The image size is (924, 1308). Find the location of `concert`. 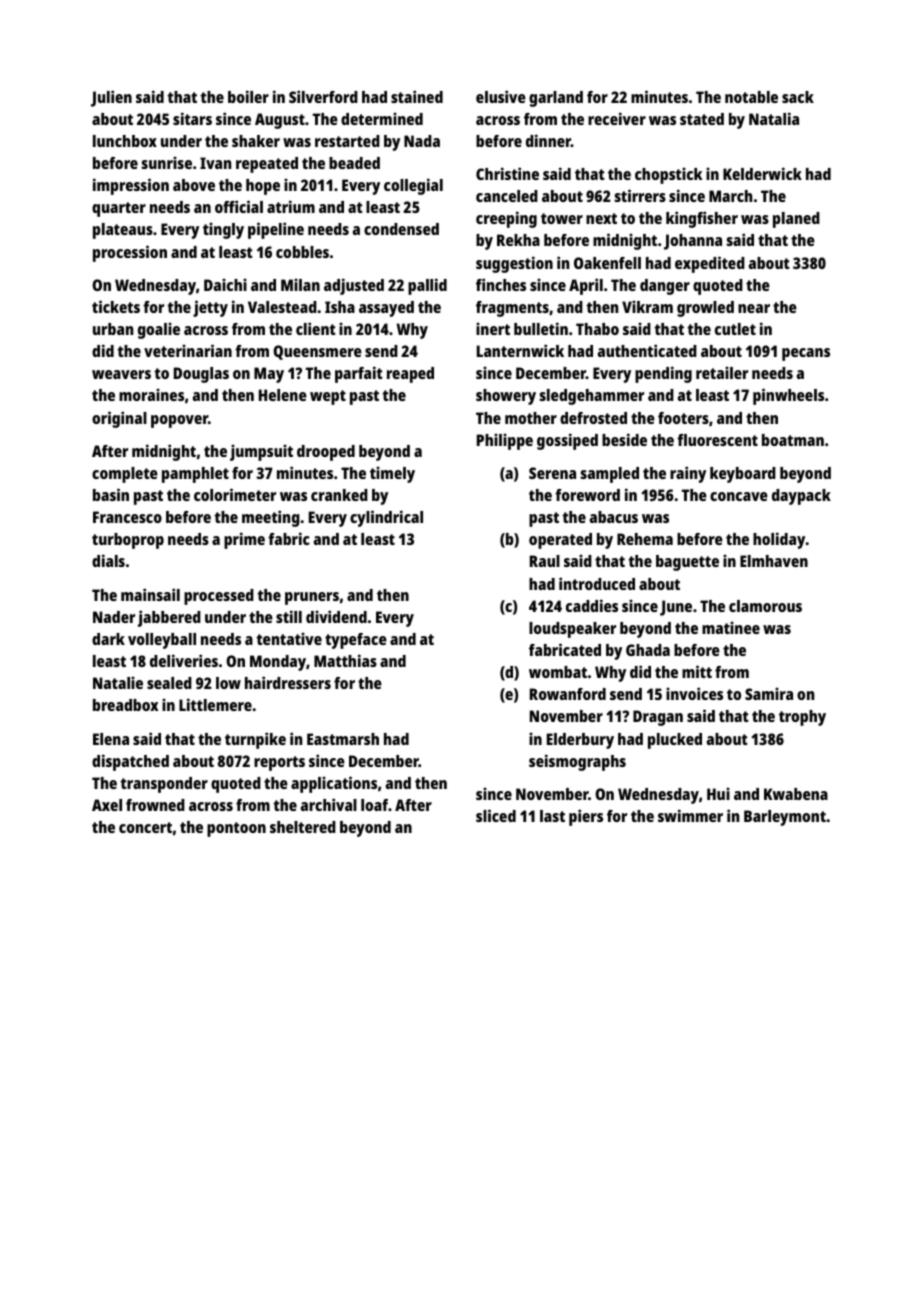

concert is located at coordinates (145, 827).
